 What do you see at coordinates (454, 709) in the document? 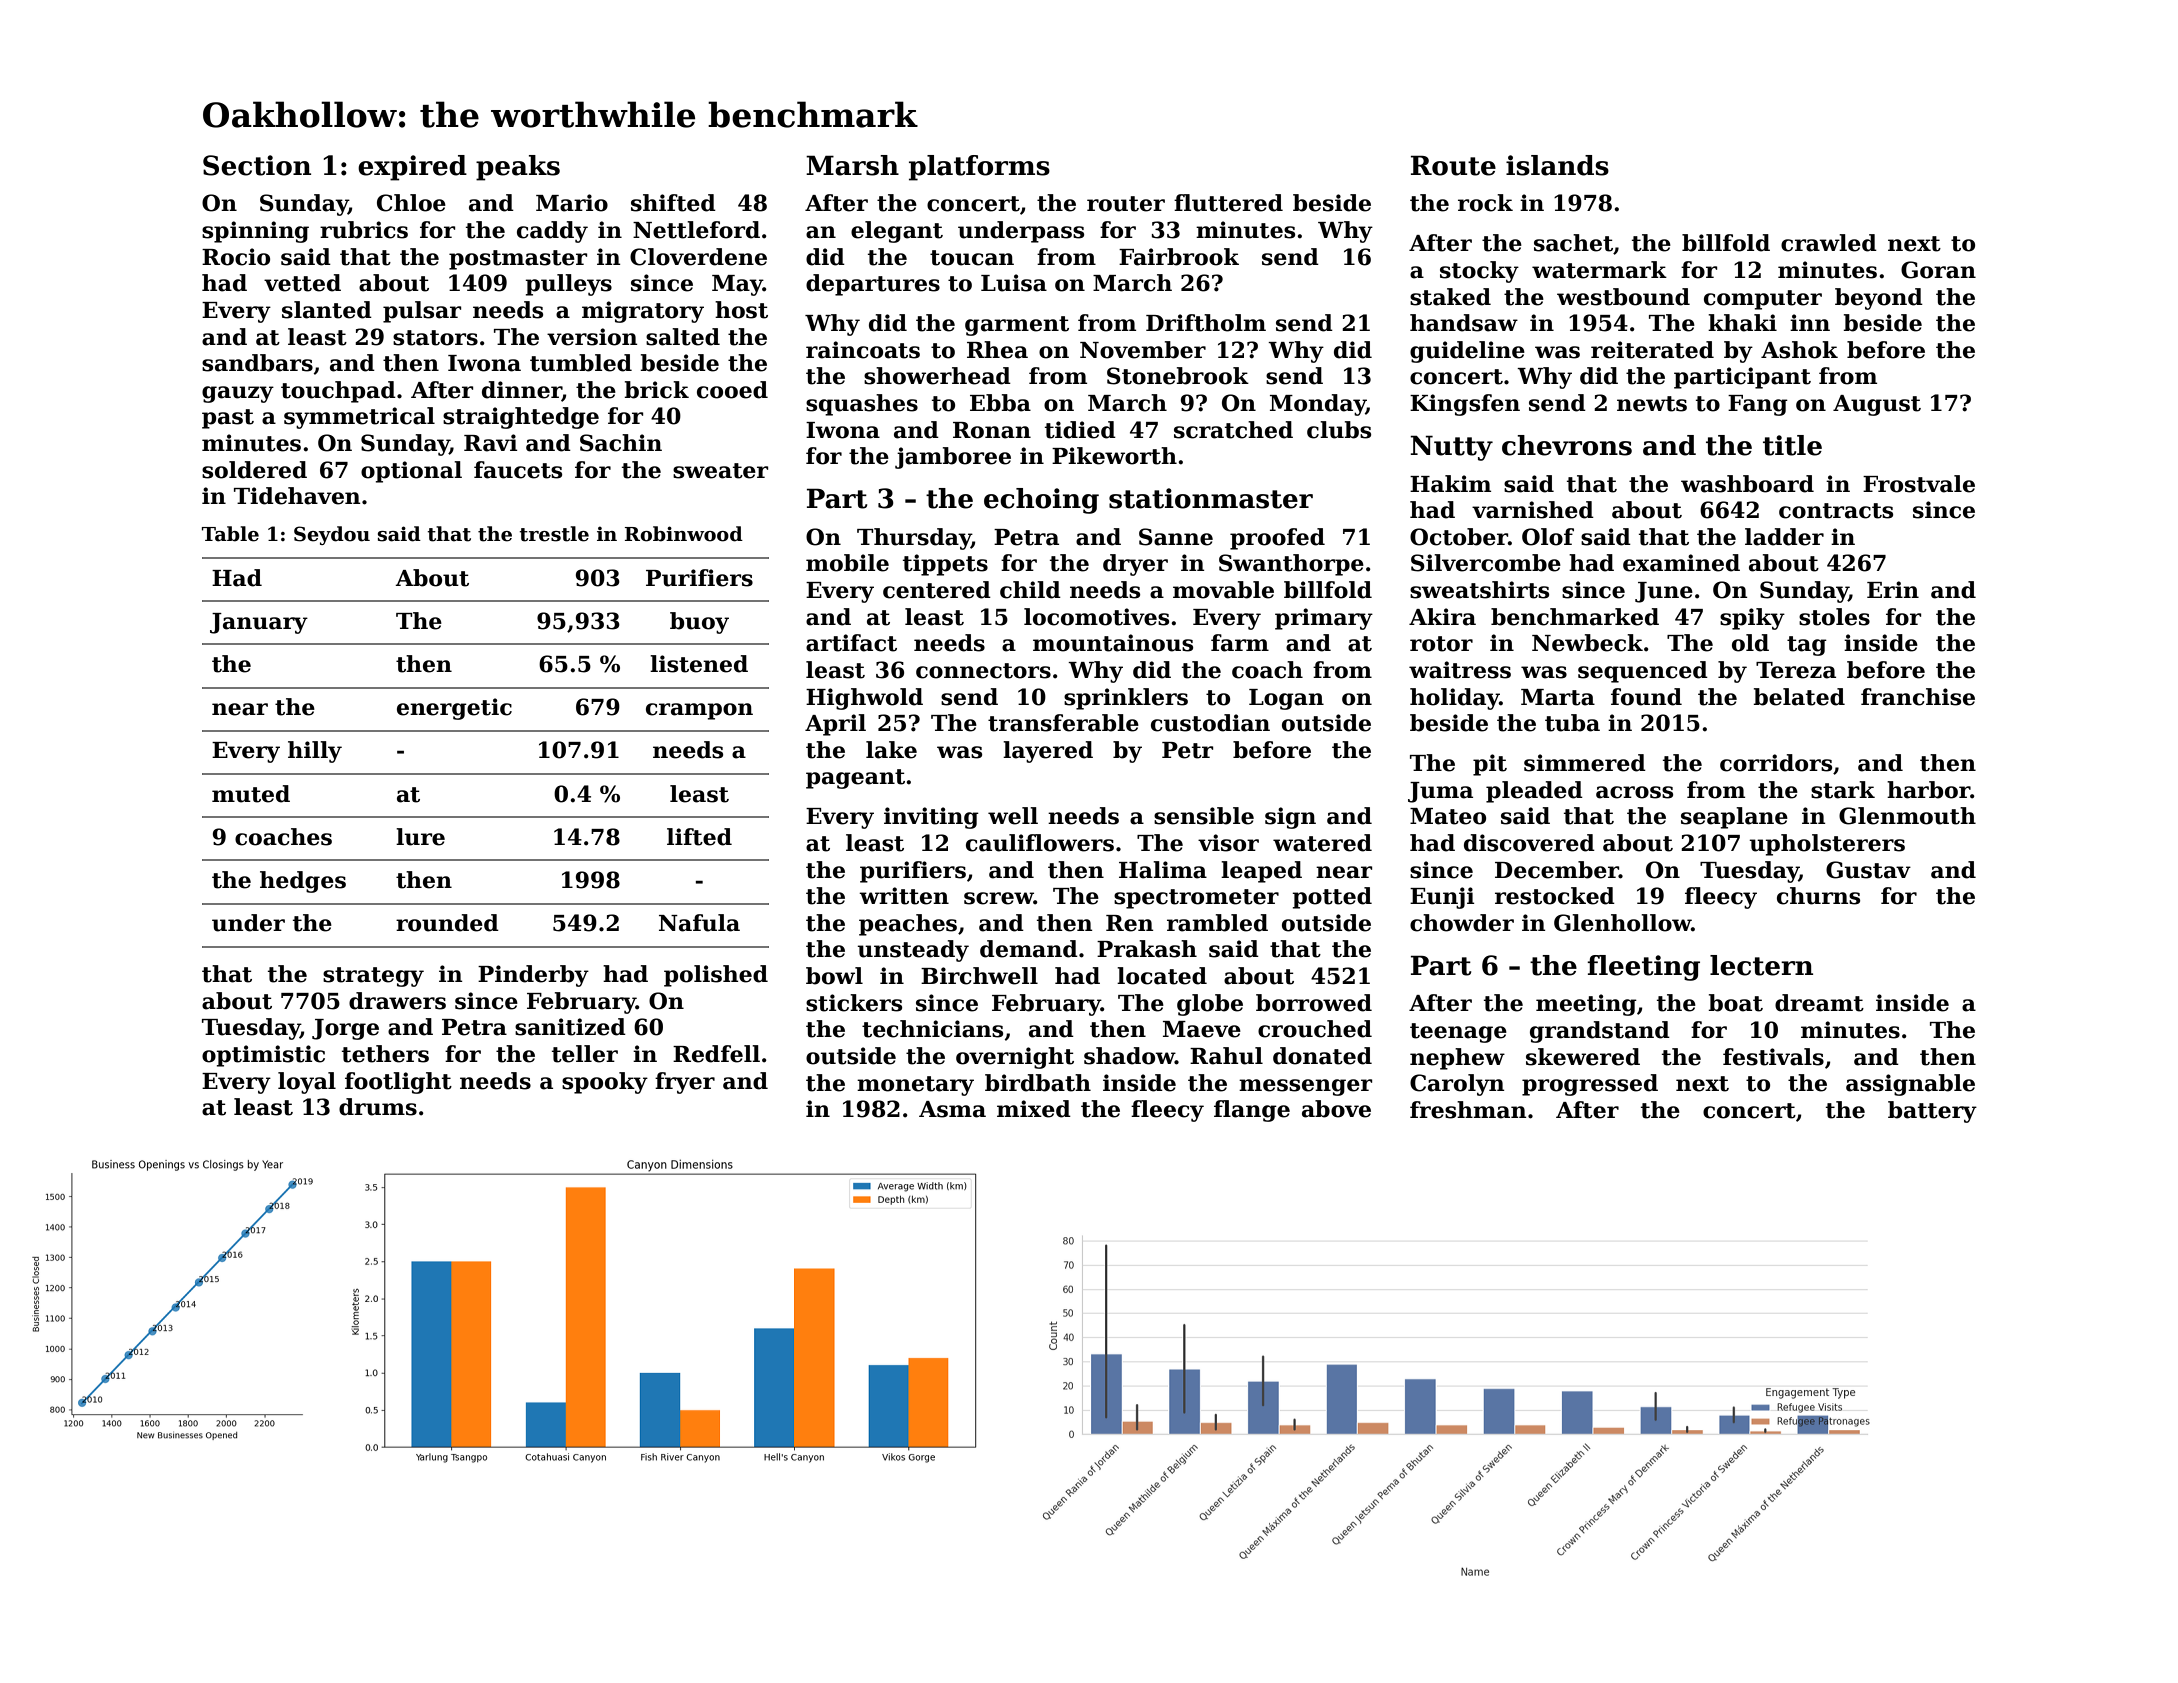
I see `energetic` at bounding box center [454, 709].
